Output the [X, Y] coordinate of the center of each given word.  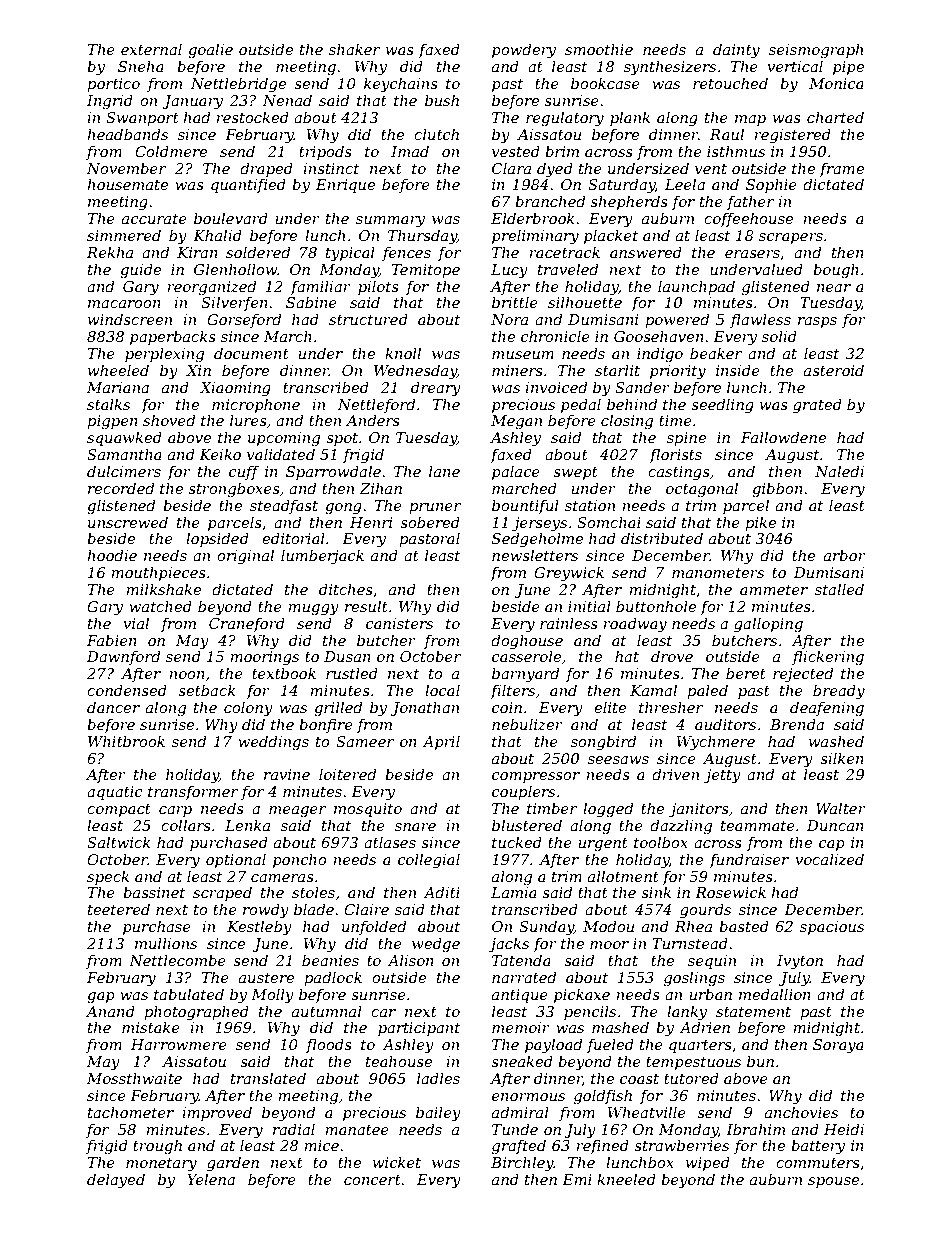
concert [372, 1180]
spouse [833, 1182]
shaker [354, 49]
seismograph [816, 51]
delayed [116, 1181]
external [151, 49]
